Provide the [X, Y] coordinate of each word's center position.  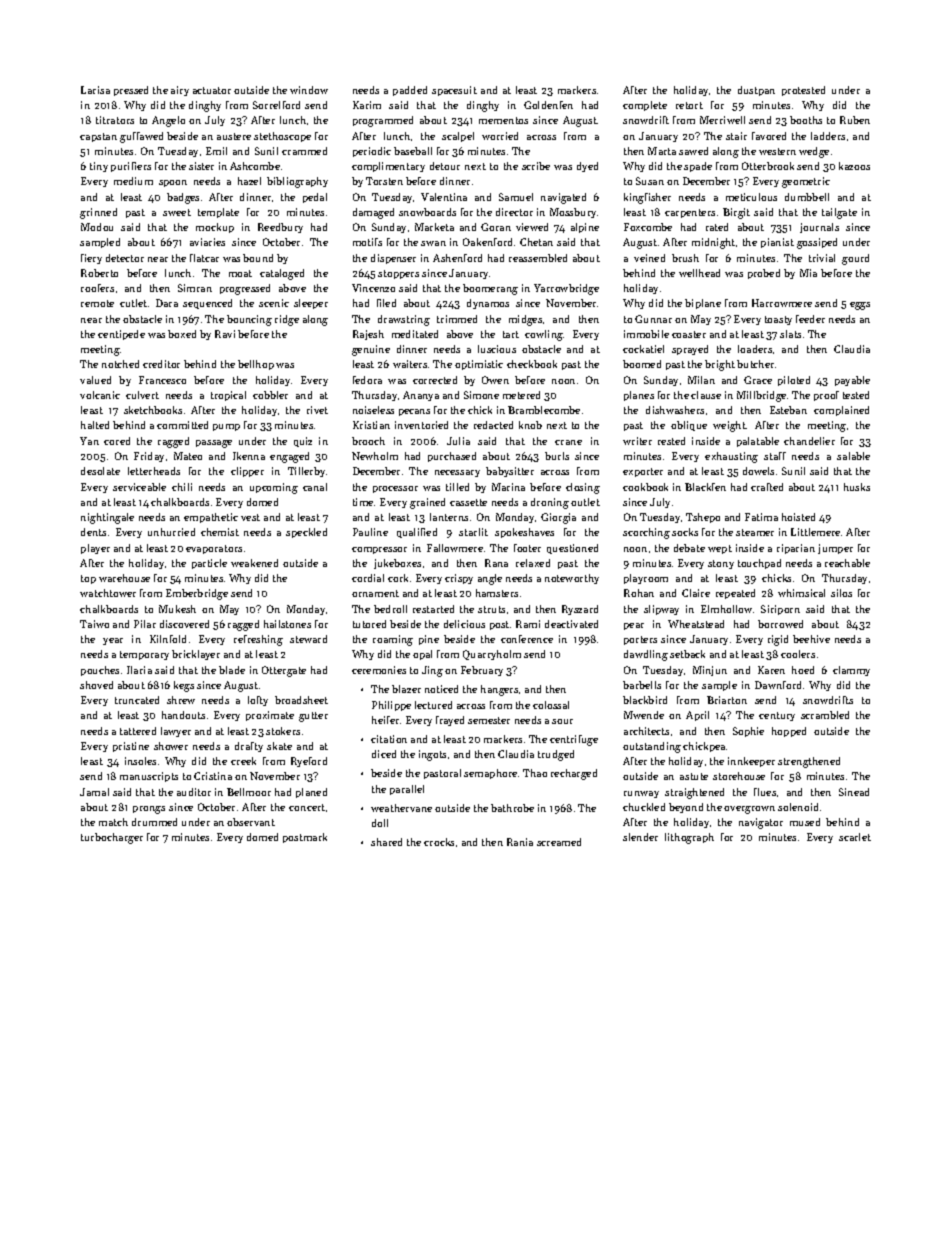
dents [93, 532]
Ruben [855, 120]
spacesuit [454, 91]
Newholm [375, 456]
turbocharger [112, 838]
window [309, 90]
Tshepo [703, 518]
